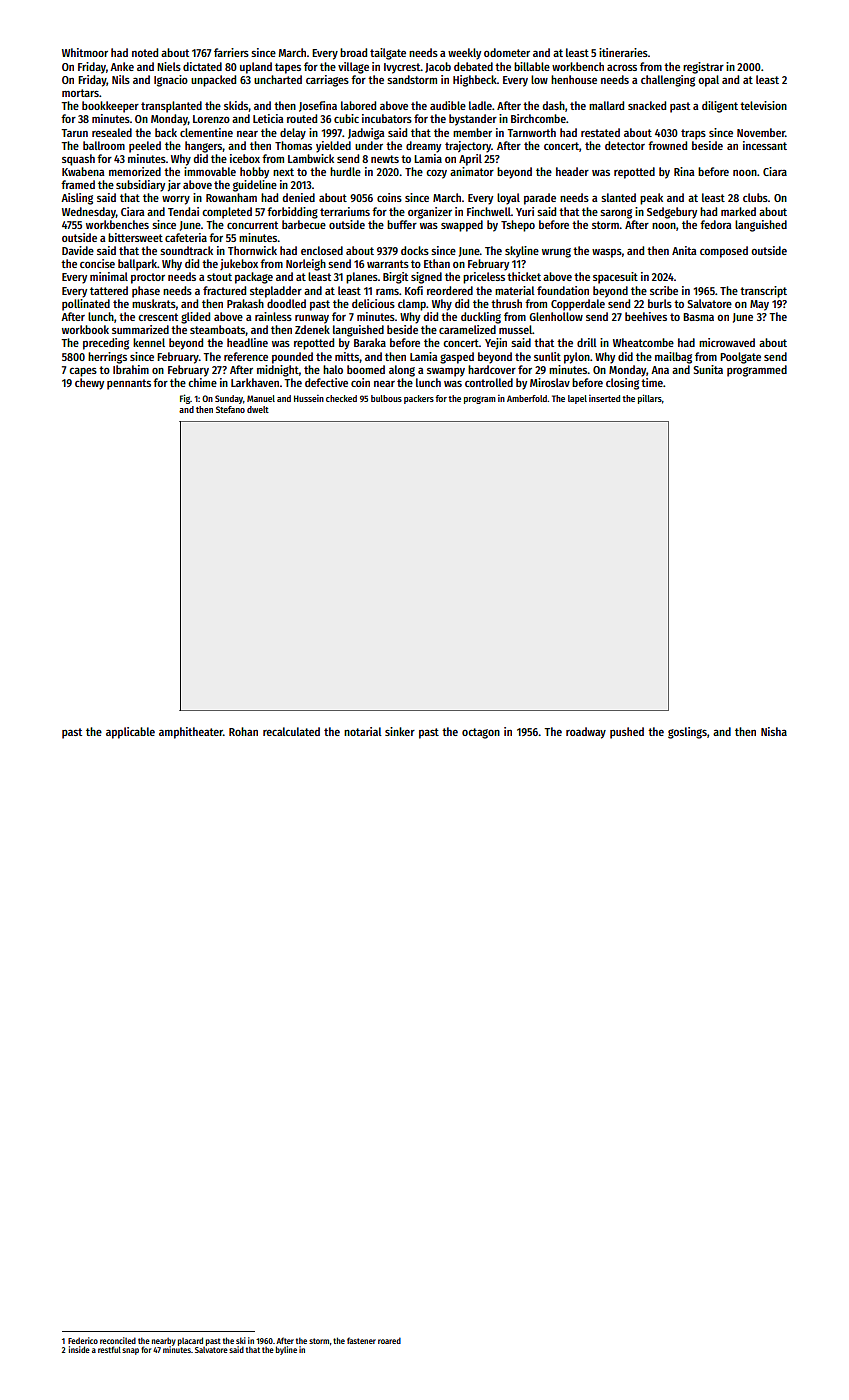 This document has height=1400, width=849. What do you see at coordinates (708, 369) in the document?
I see `Sunita` at bounding box center [708, 369].
